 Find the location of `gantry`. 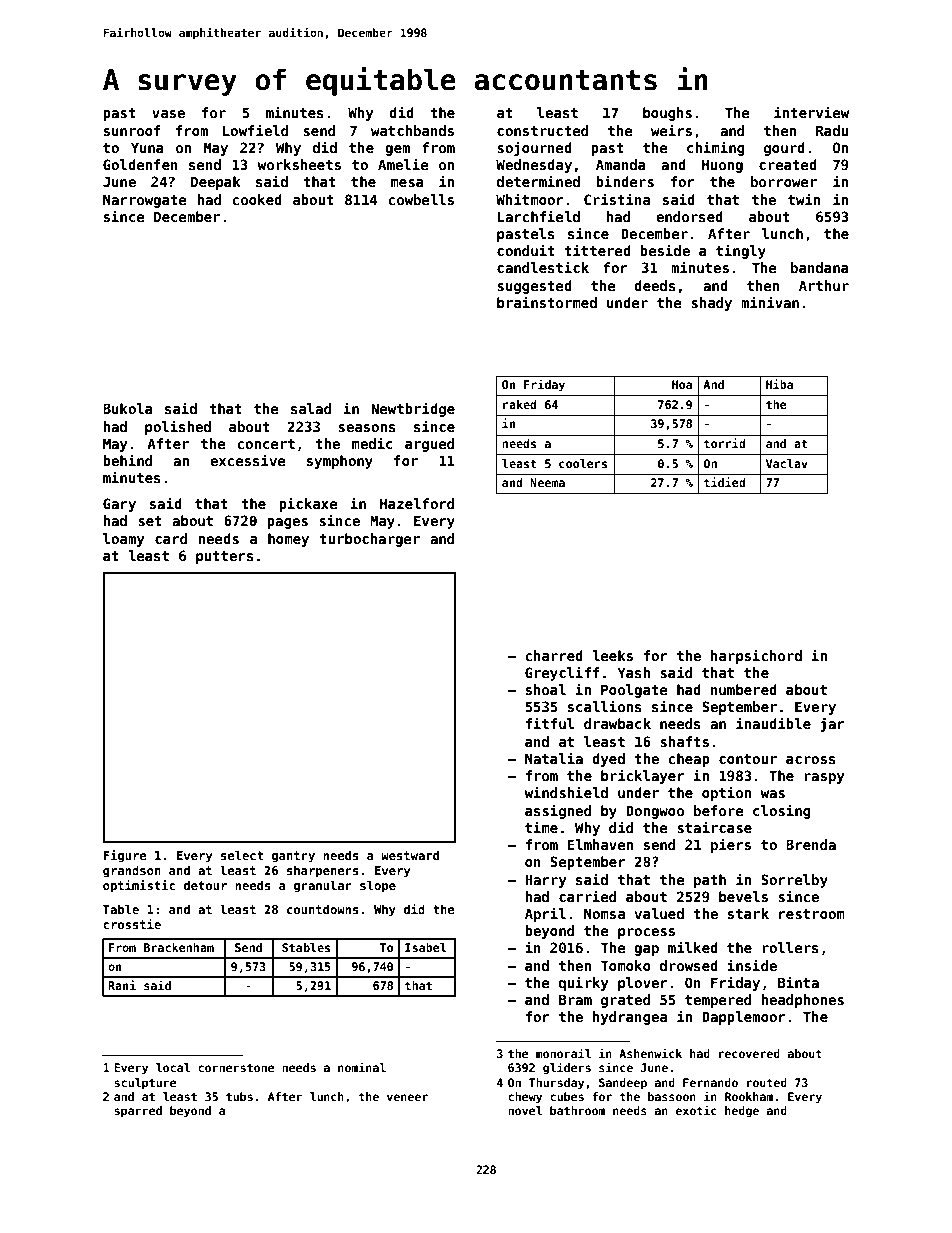

gantry is located at coordinates (293, 857).
